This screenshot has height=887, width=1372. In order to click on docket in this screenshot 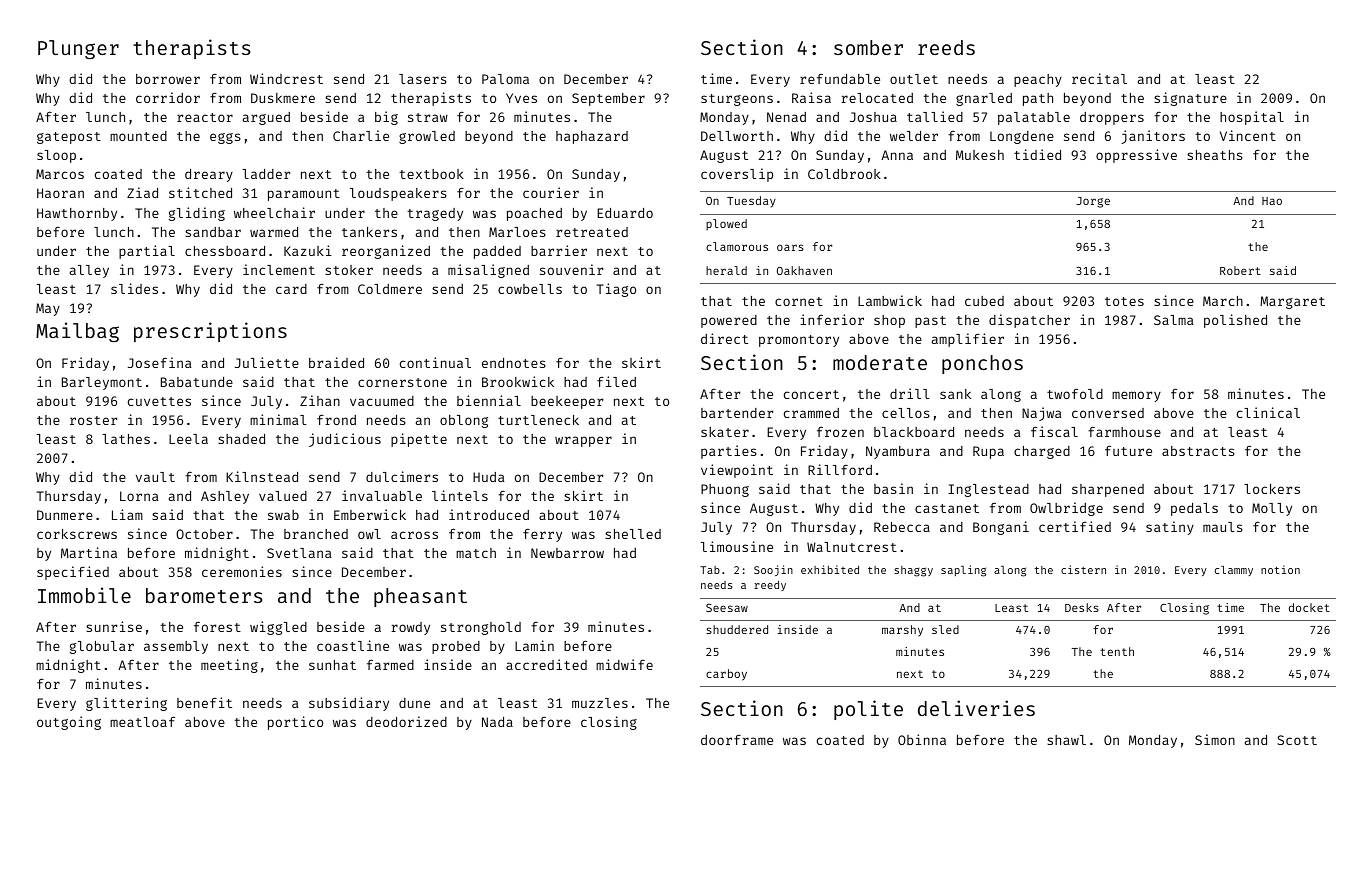, I will do `click(1309, 607)`.
